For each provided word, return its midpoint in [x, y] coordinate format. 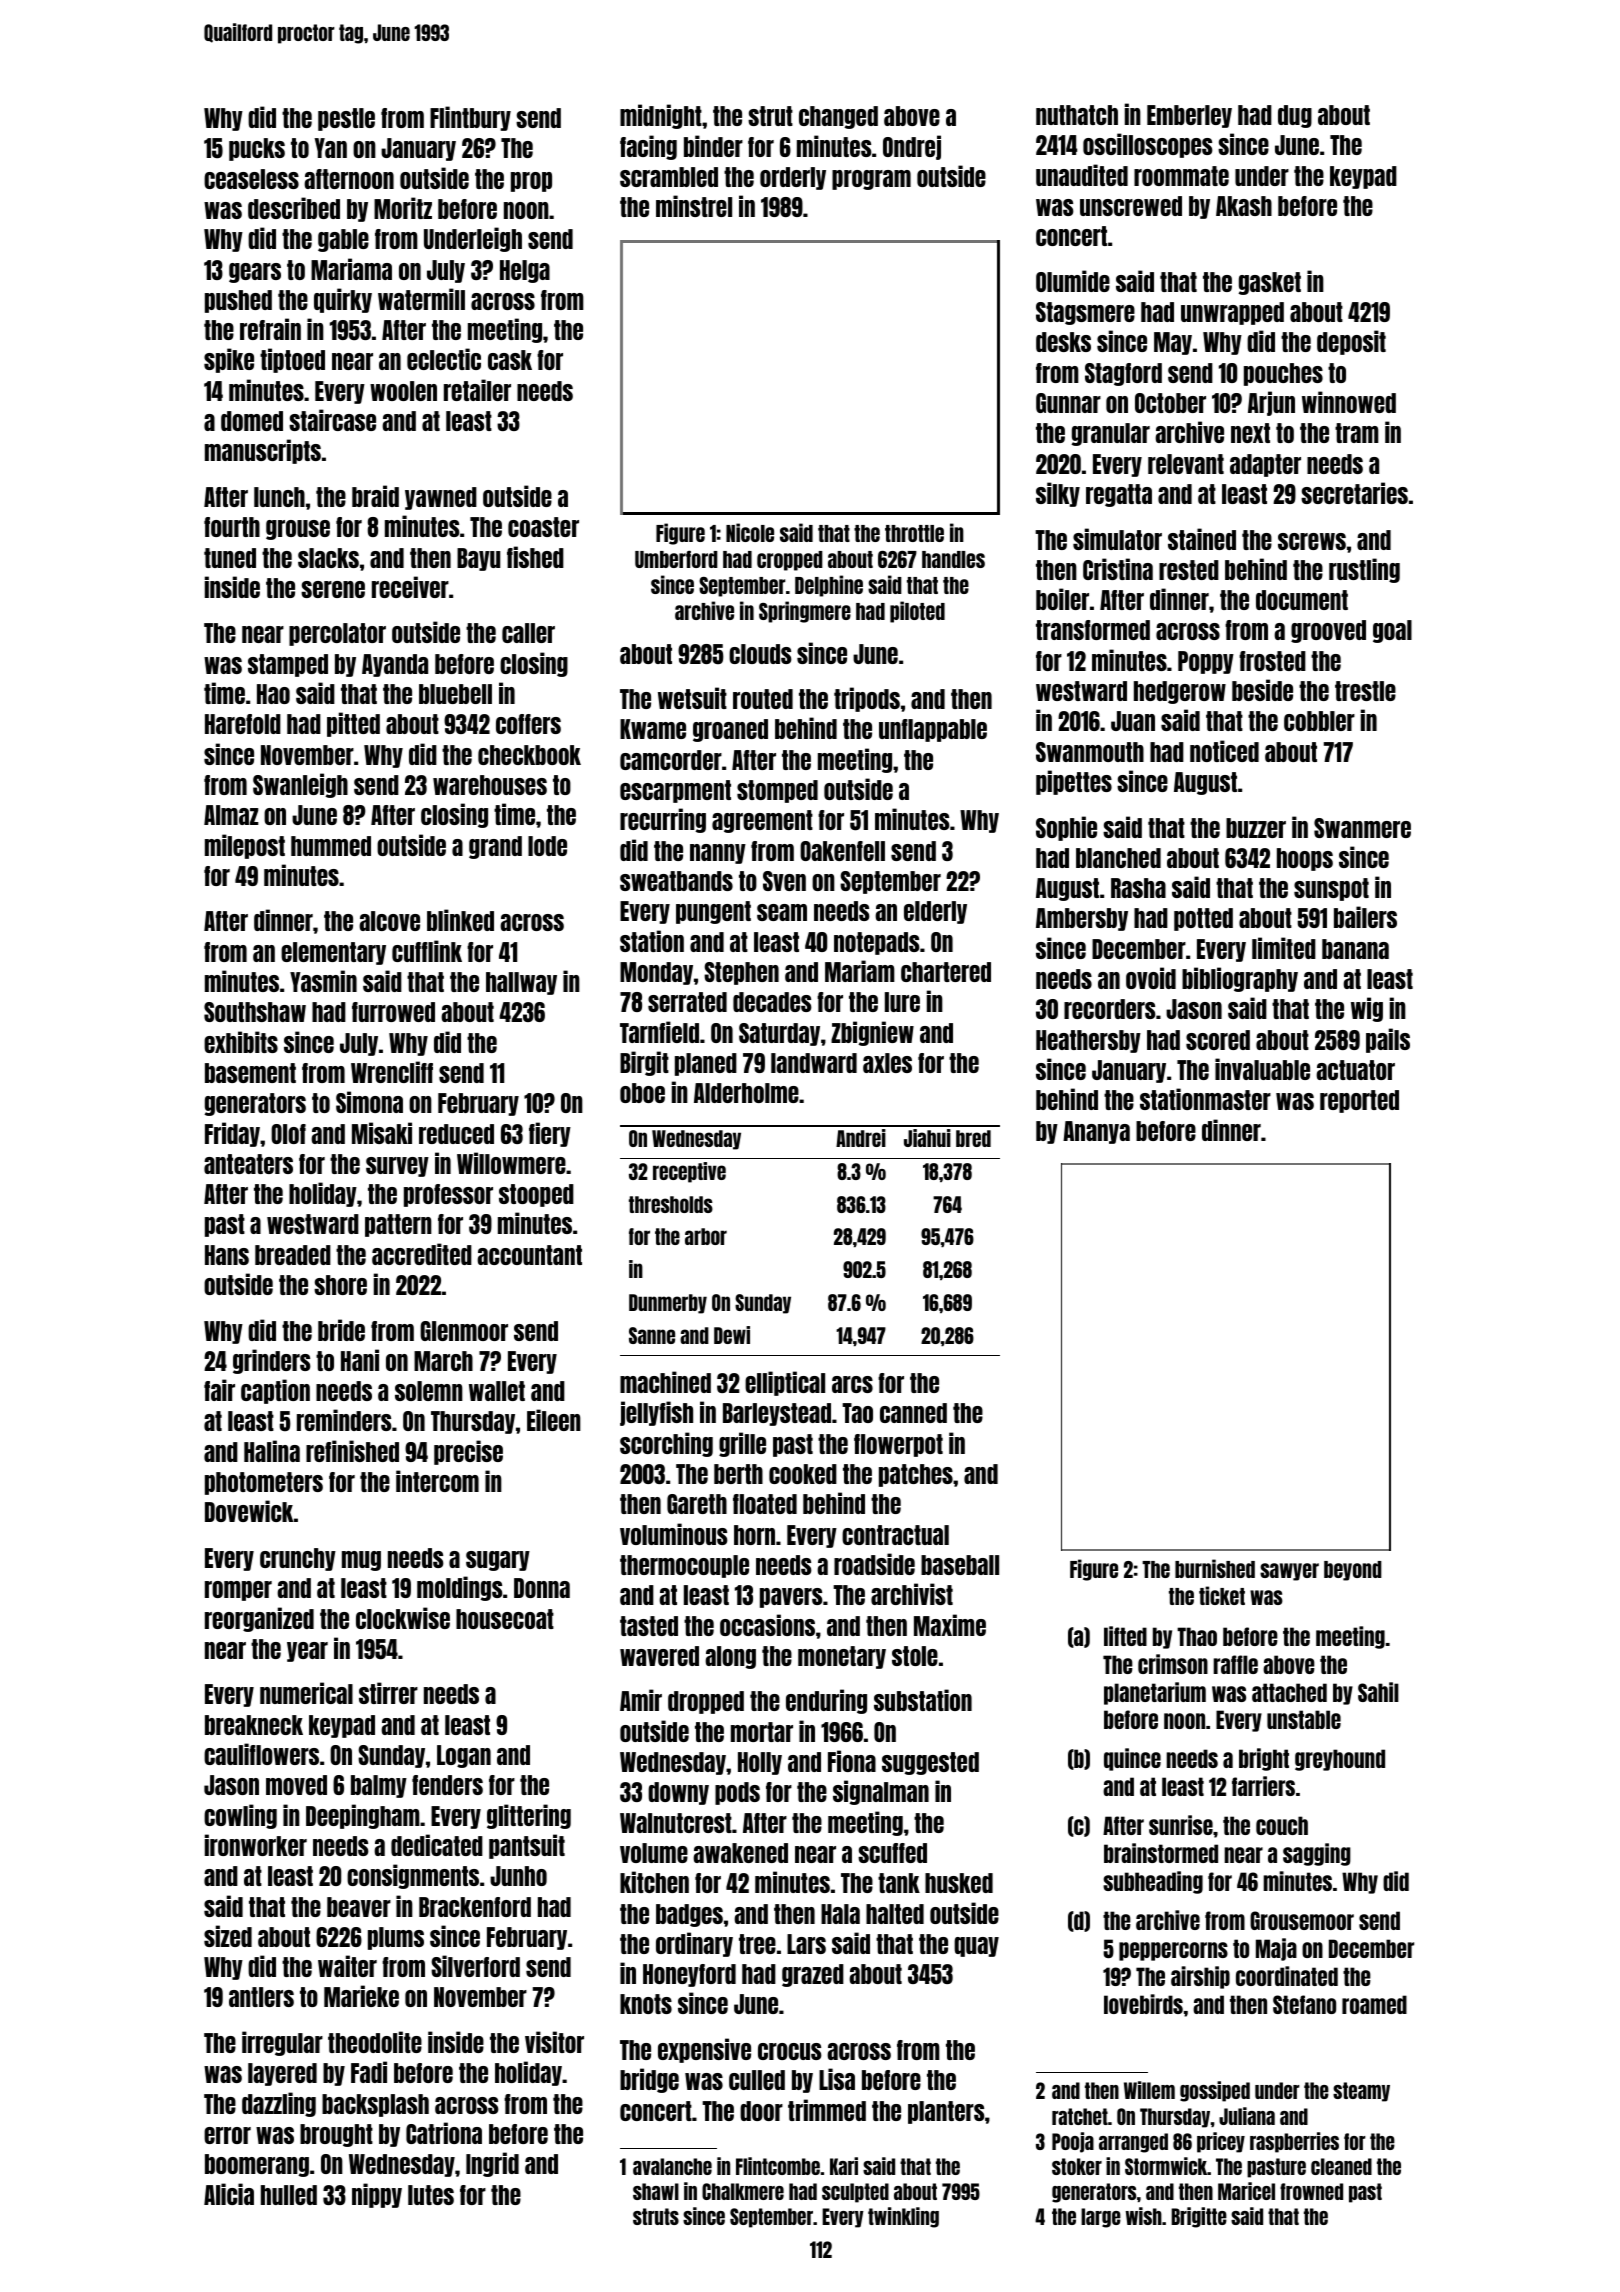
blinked [460, 920]
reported [1359, 1101]
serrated [687, 1002]
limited [1284, 948]
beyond [1353, 1571]
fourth [232, 527]
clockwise [403, 1618]
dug [1295, 116]
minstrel [694, 206]
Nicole [750, 532]
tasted [649, 1626]
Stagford [1123, 374]
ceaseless [251, 179]
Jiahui [927, 1138]
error [227, 2135]
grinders [272, 1361]
